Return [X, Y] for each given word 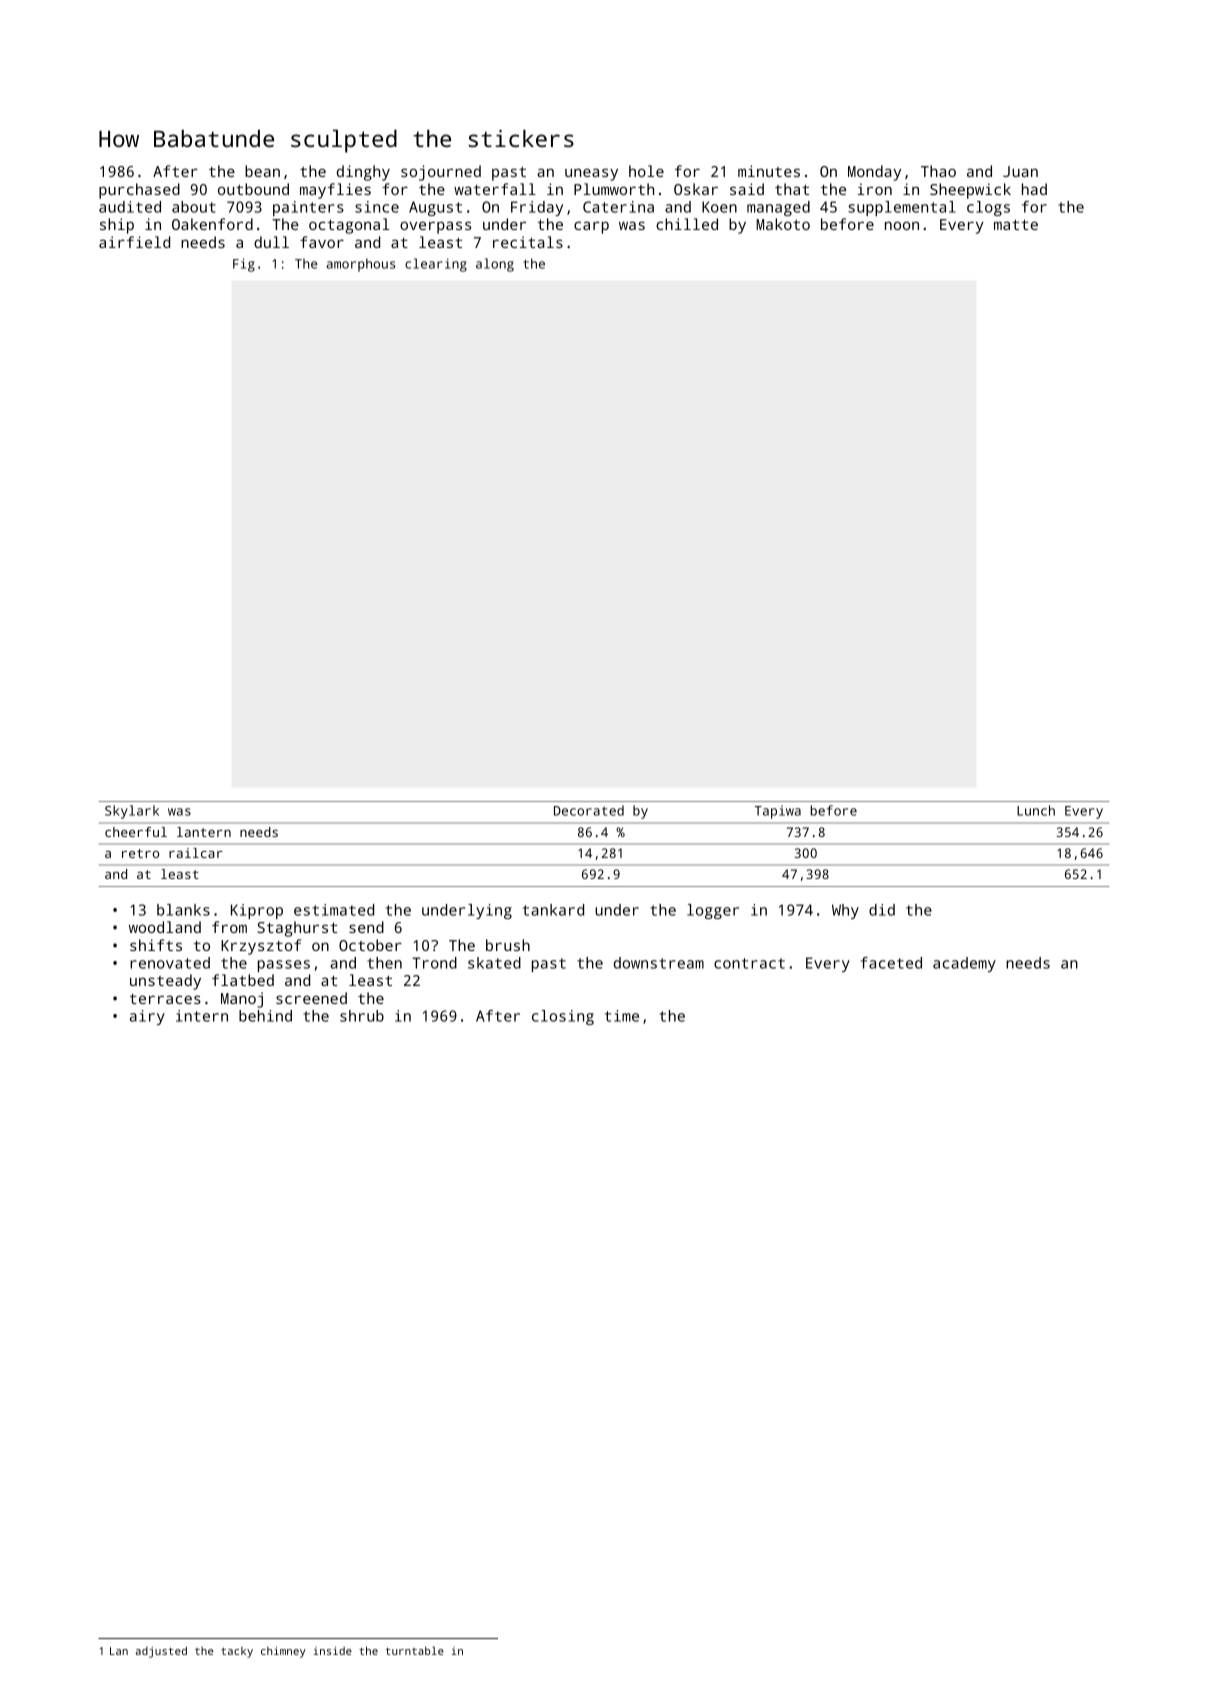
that [792, 189]
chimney [283, 1652]
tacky [237, 1652]
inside [333, 1651]
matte [1016, 224]
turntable [415, 1650]
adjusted [161, 1652]
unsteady [165, 982]
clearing [436, 265]
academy [964, 964]
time [622, 1016]
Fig [244, 265]
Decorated [589, 810]
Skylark [132, 812]
